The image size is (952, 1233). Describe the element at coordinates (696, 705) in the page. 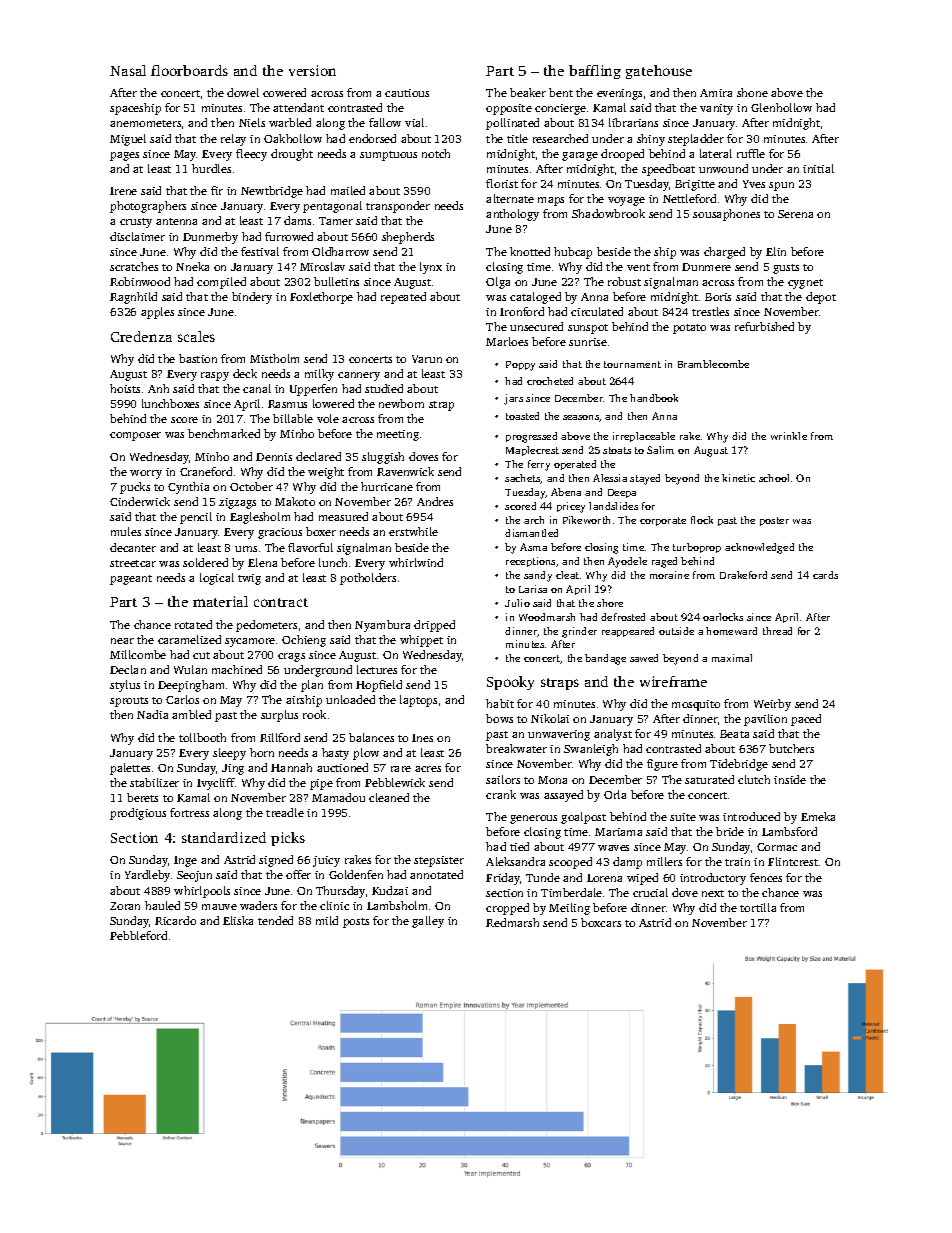

I see `mosquito` at that location.
